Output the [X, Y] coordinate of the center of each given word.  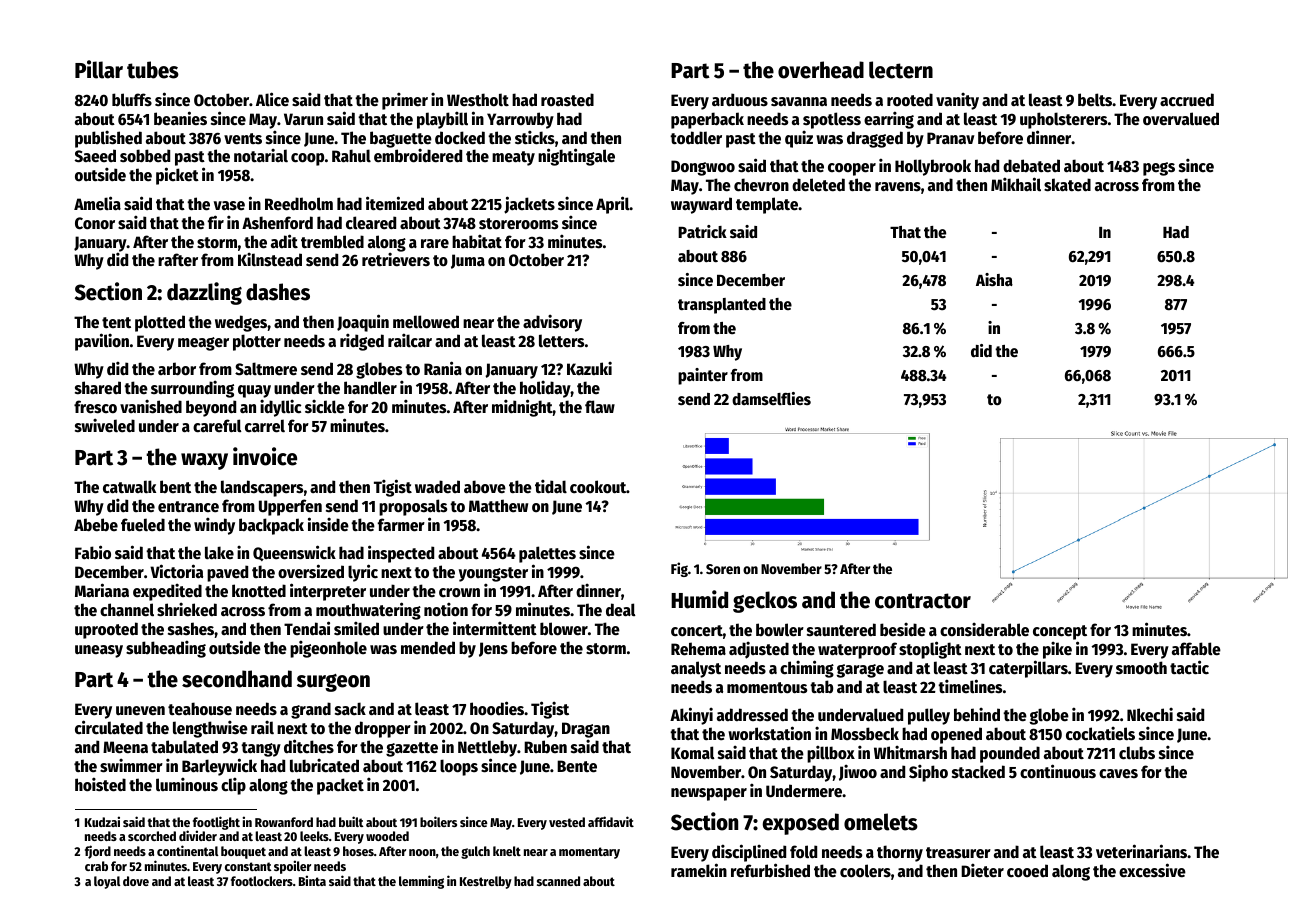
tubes [153, 70]
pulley [929, 716]
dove [136, 881]
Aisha [994, 280]
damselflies [771, 399]
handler [370, 388]
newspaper [709, 794]
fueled [143, 525]
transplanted [722, 306]
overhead [821, 70]
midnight [522, 408]
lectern [901, 70]
